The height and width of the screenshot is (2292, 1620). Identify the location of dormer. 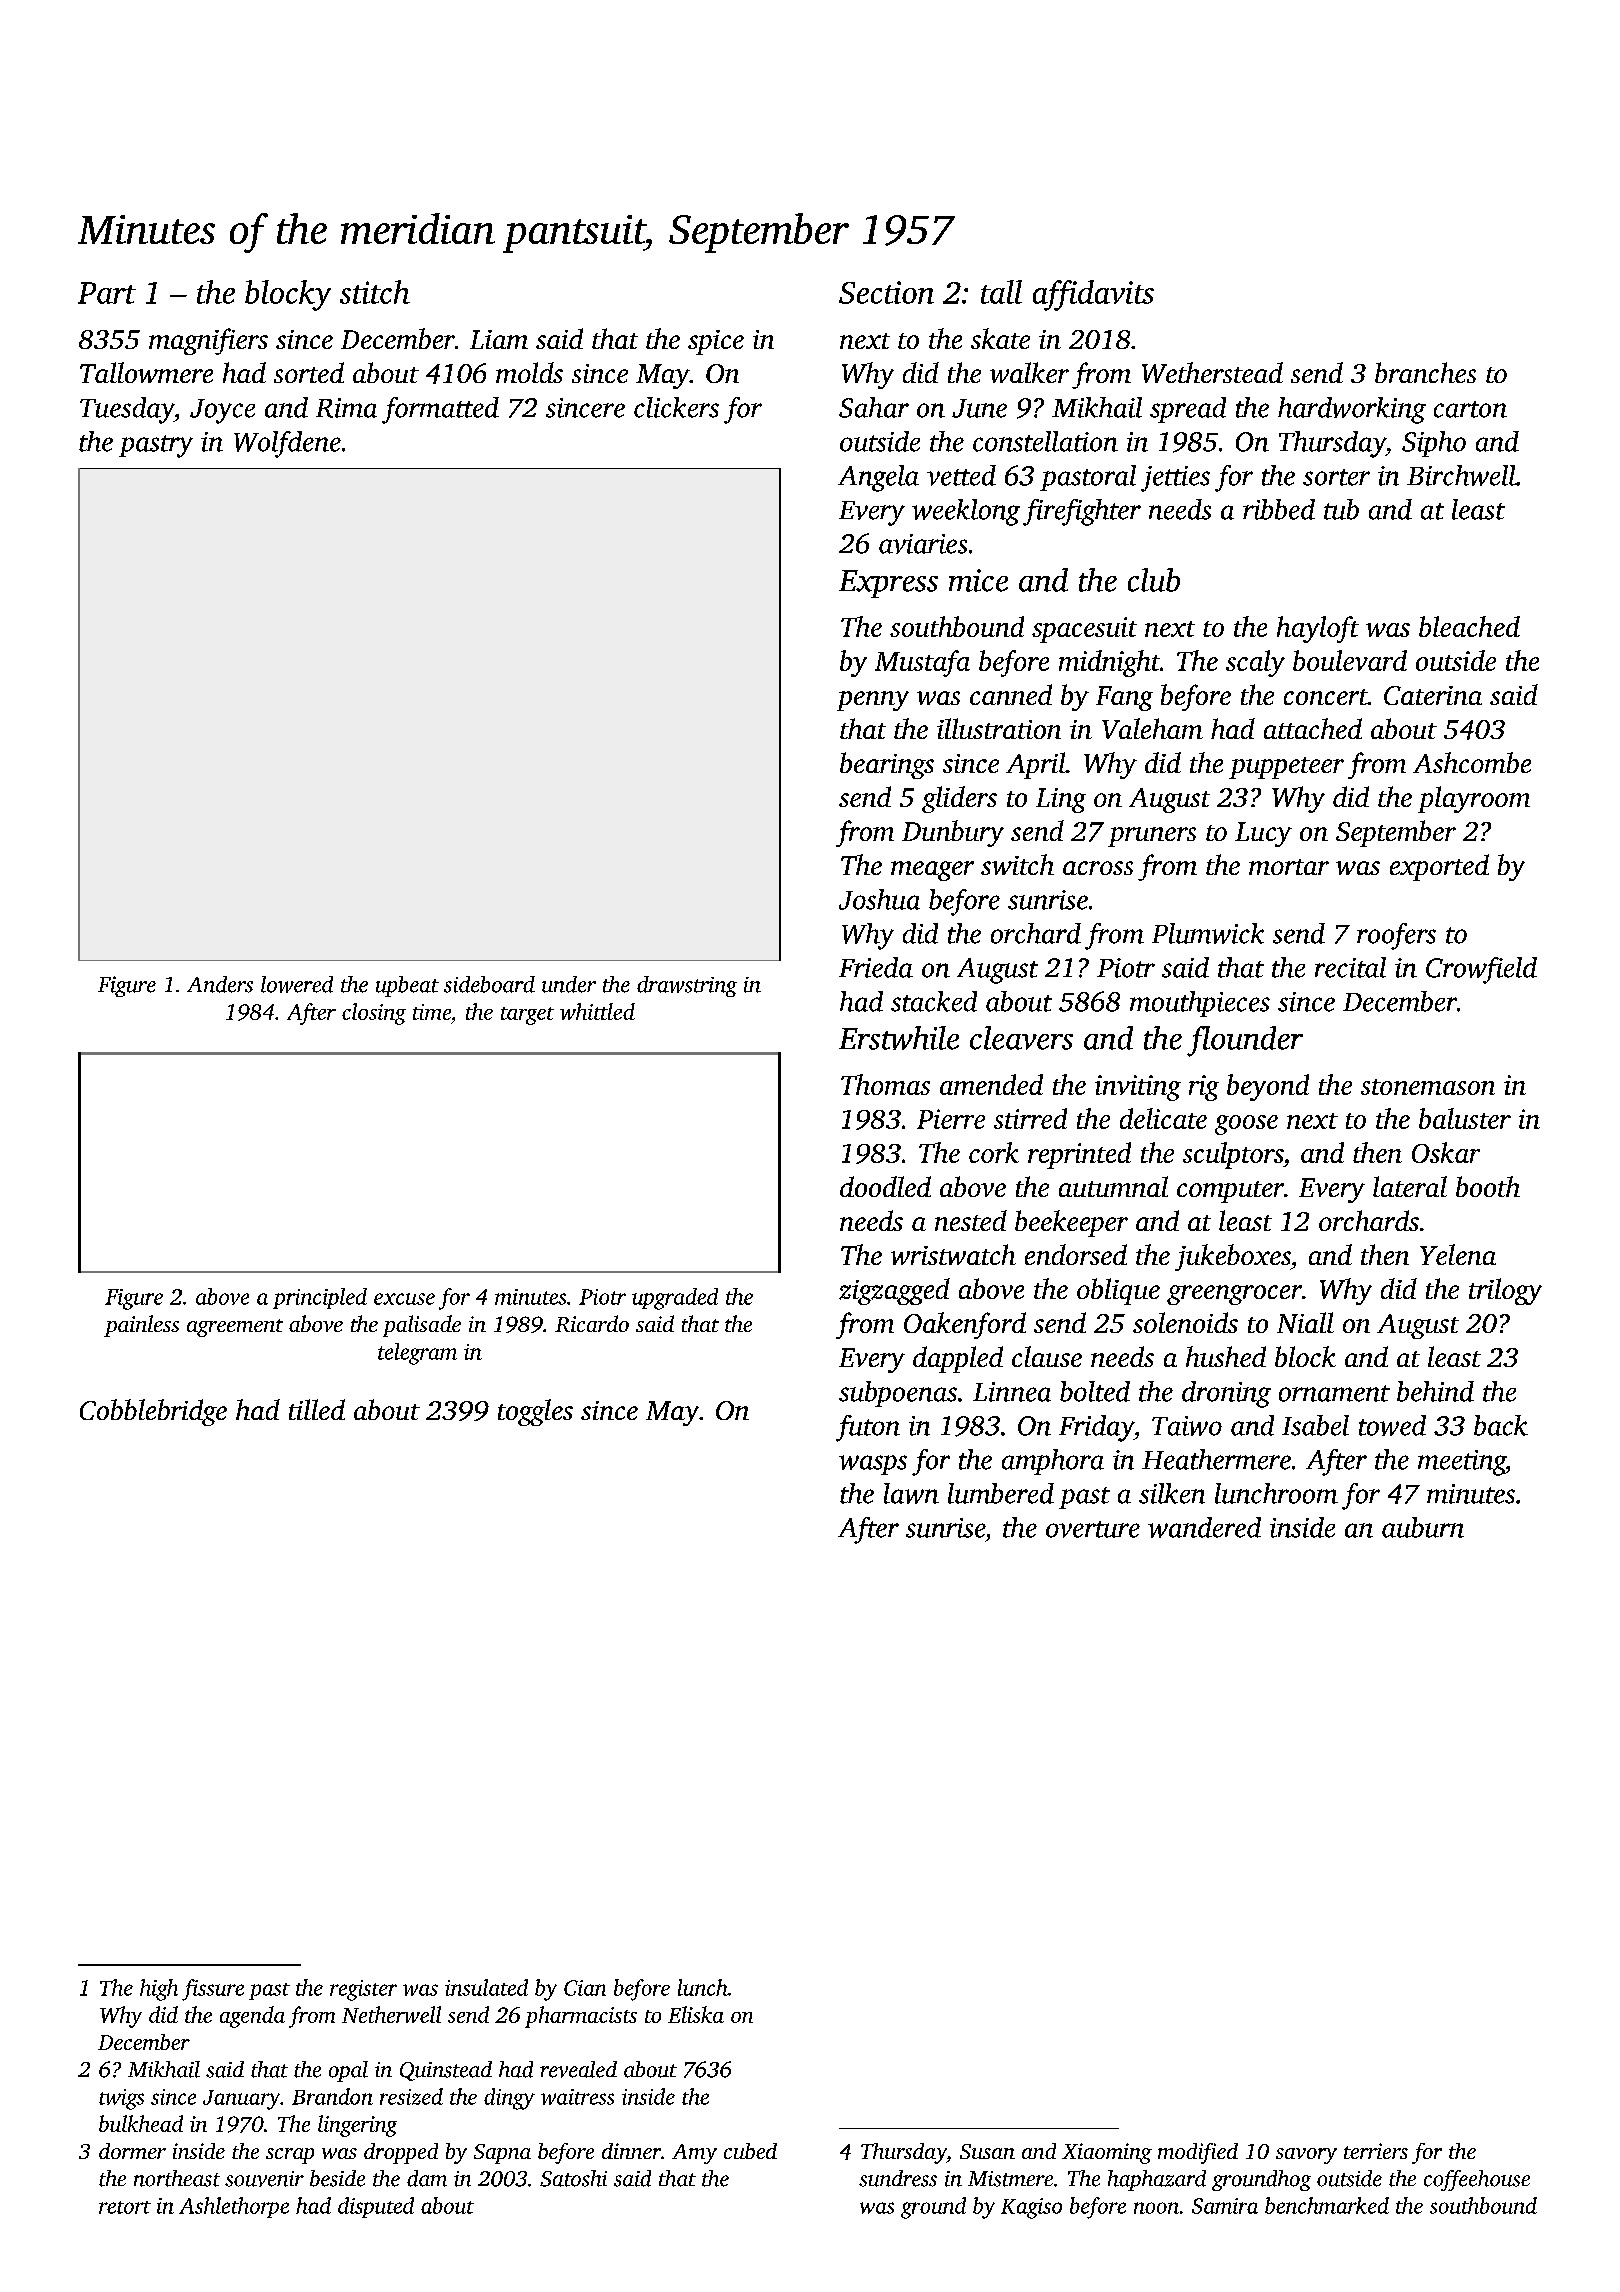
(132, 2151).
